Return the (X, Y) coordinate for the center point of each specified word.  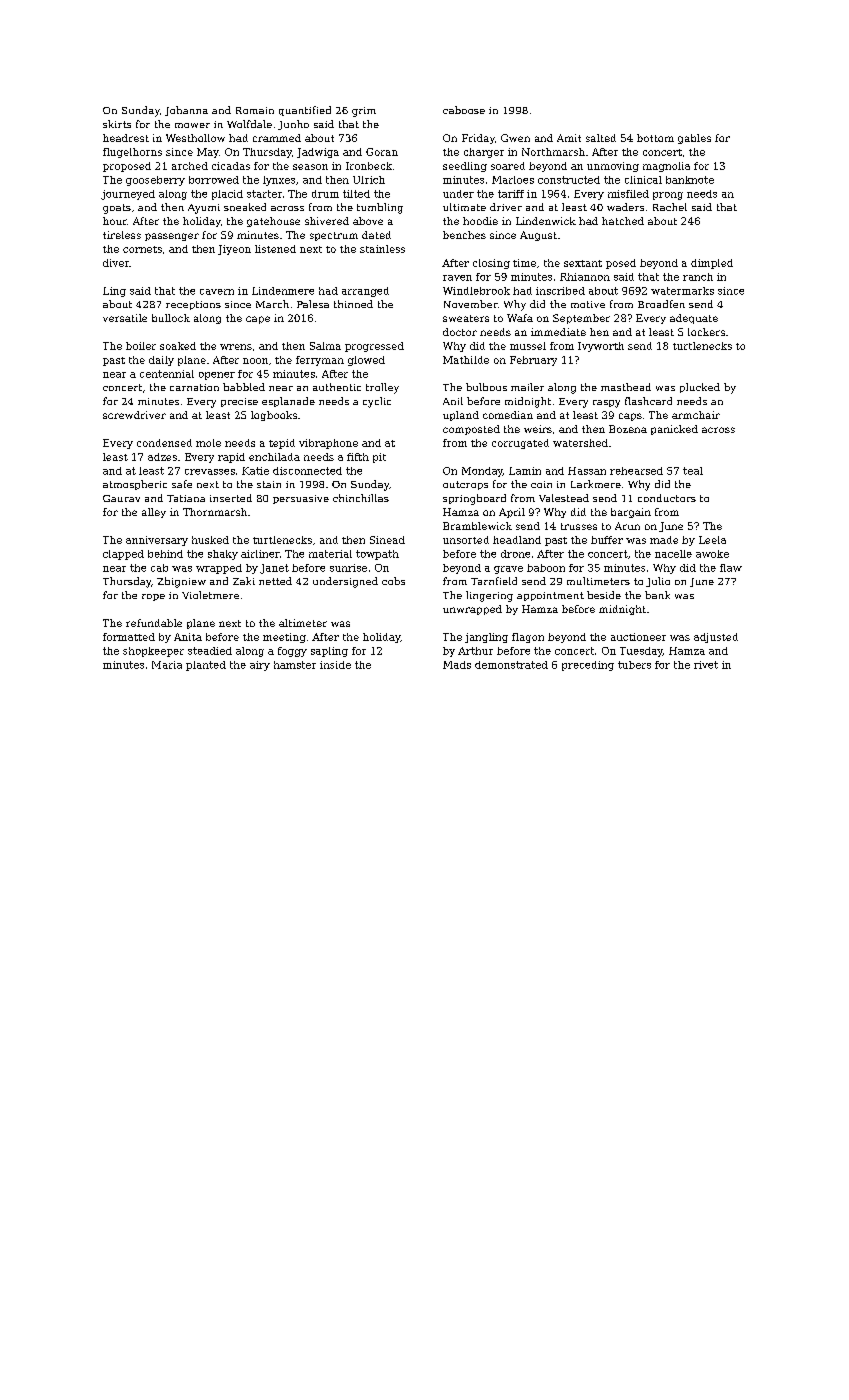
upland (461, 416)
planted (206, 666)
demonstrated (511, 665)
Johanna (186, 111)
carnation (194, 387)
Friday (478, 139)
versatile (125, 318)
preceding (588, 666)
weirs (538, 429)
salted (601, 138)
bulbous (486, 387)
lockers (706, 332)
